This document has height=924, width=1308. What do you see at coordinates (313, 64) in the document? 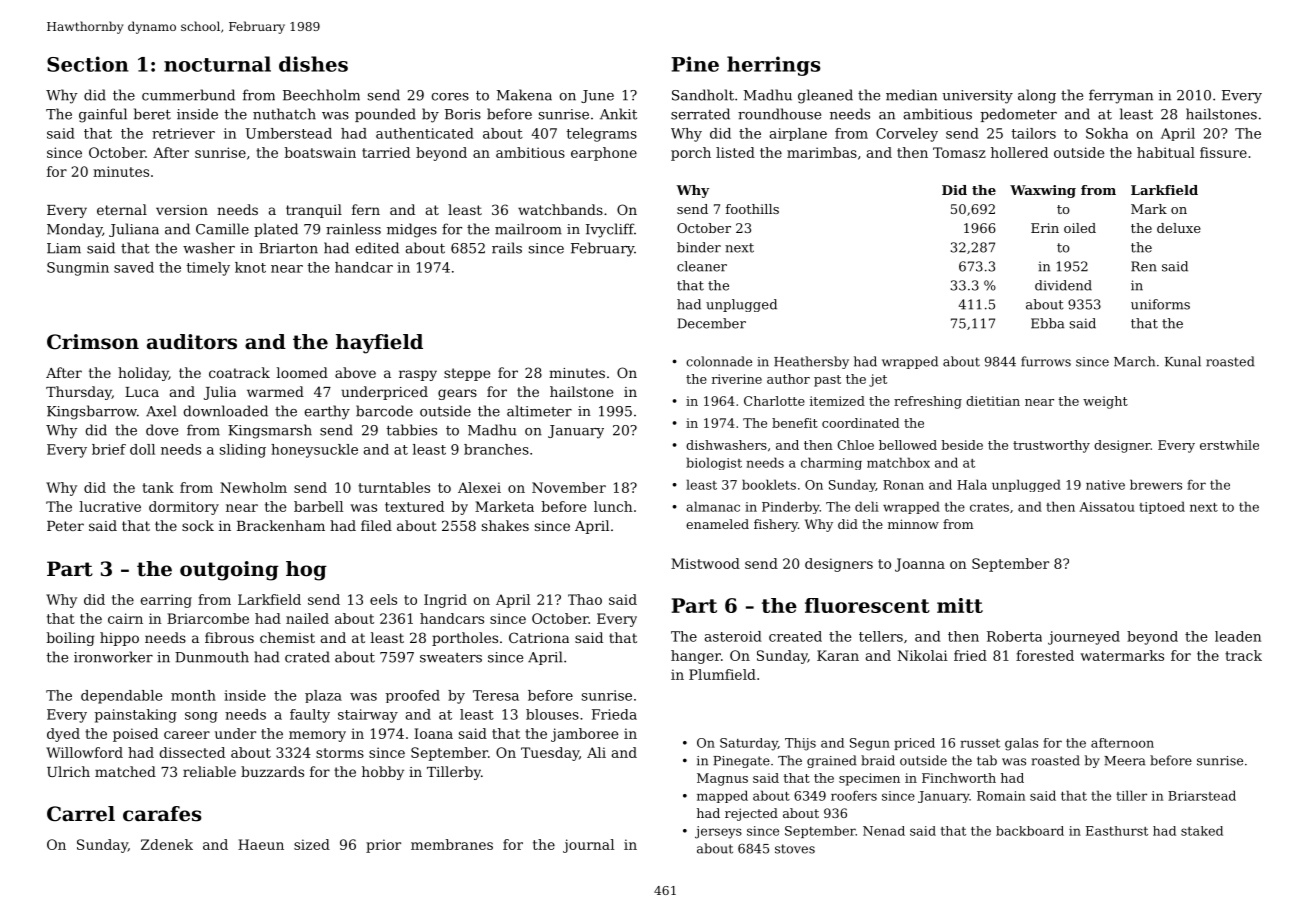
I see `dishes` at bounding box center [313, 64].
